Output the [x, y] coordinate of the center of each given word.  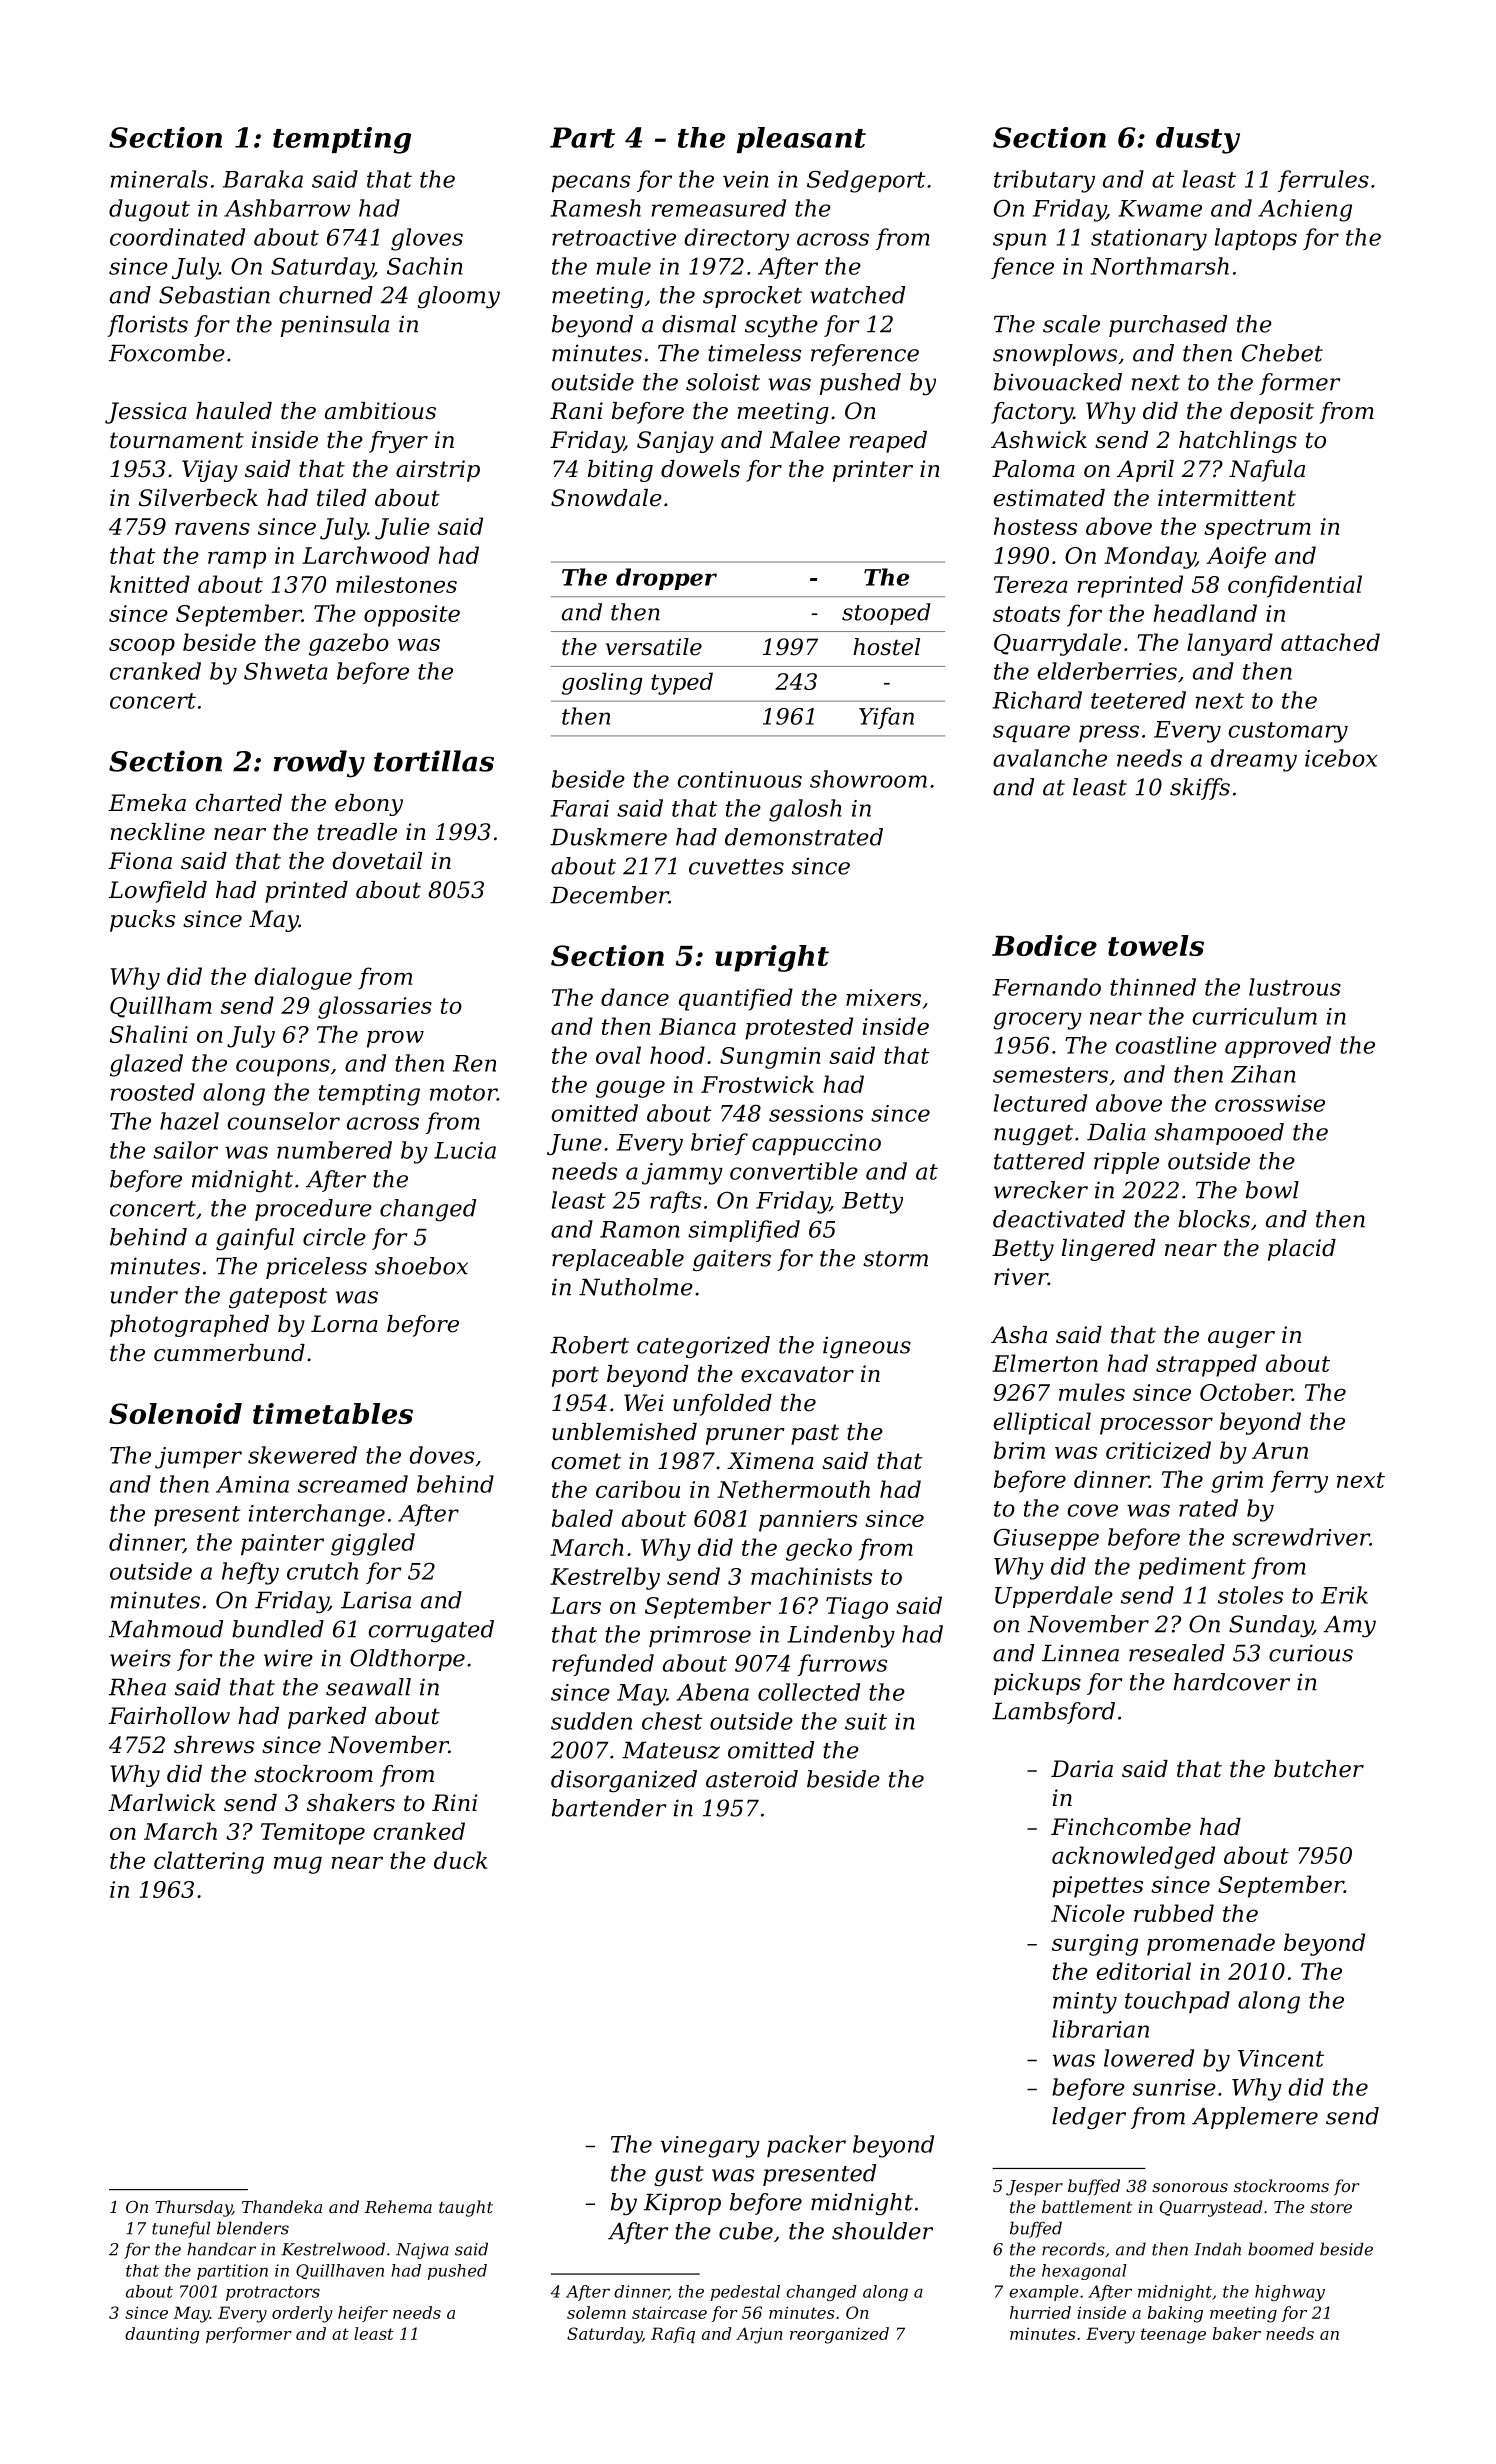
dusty [1198, 140]
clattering [209, 1862]
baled [582, 1518]
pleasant [801, 140]
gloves [427, 239]
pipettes [1097, 1887]
